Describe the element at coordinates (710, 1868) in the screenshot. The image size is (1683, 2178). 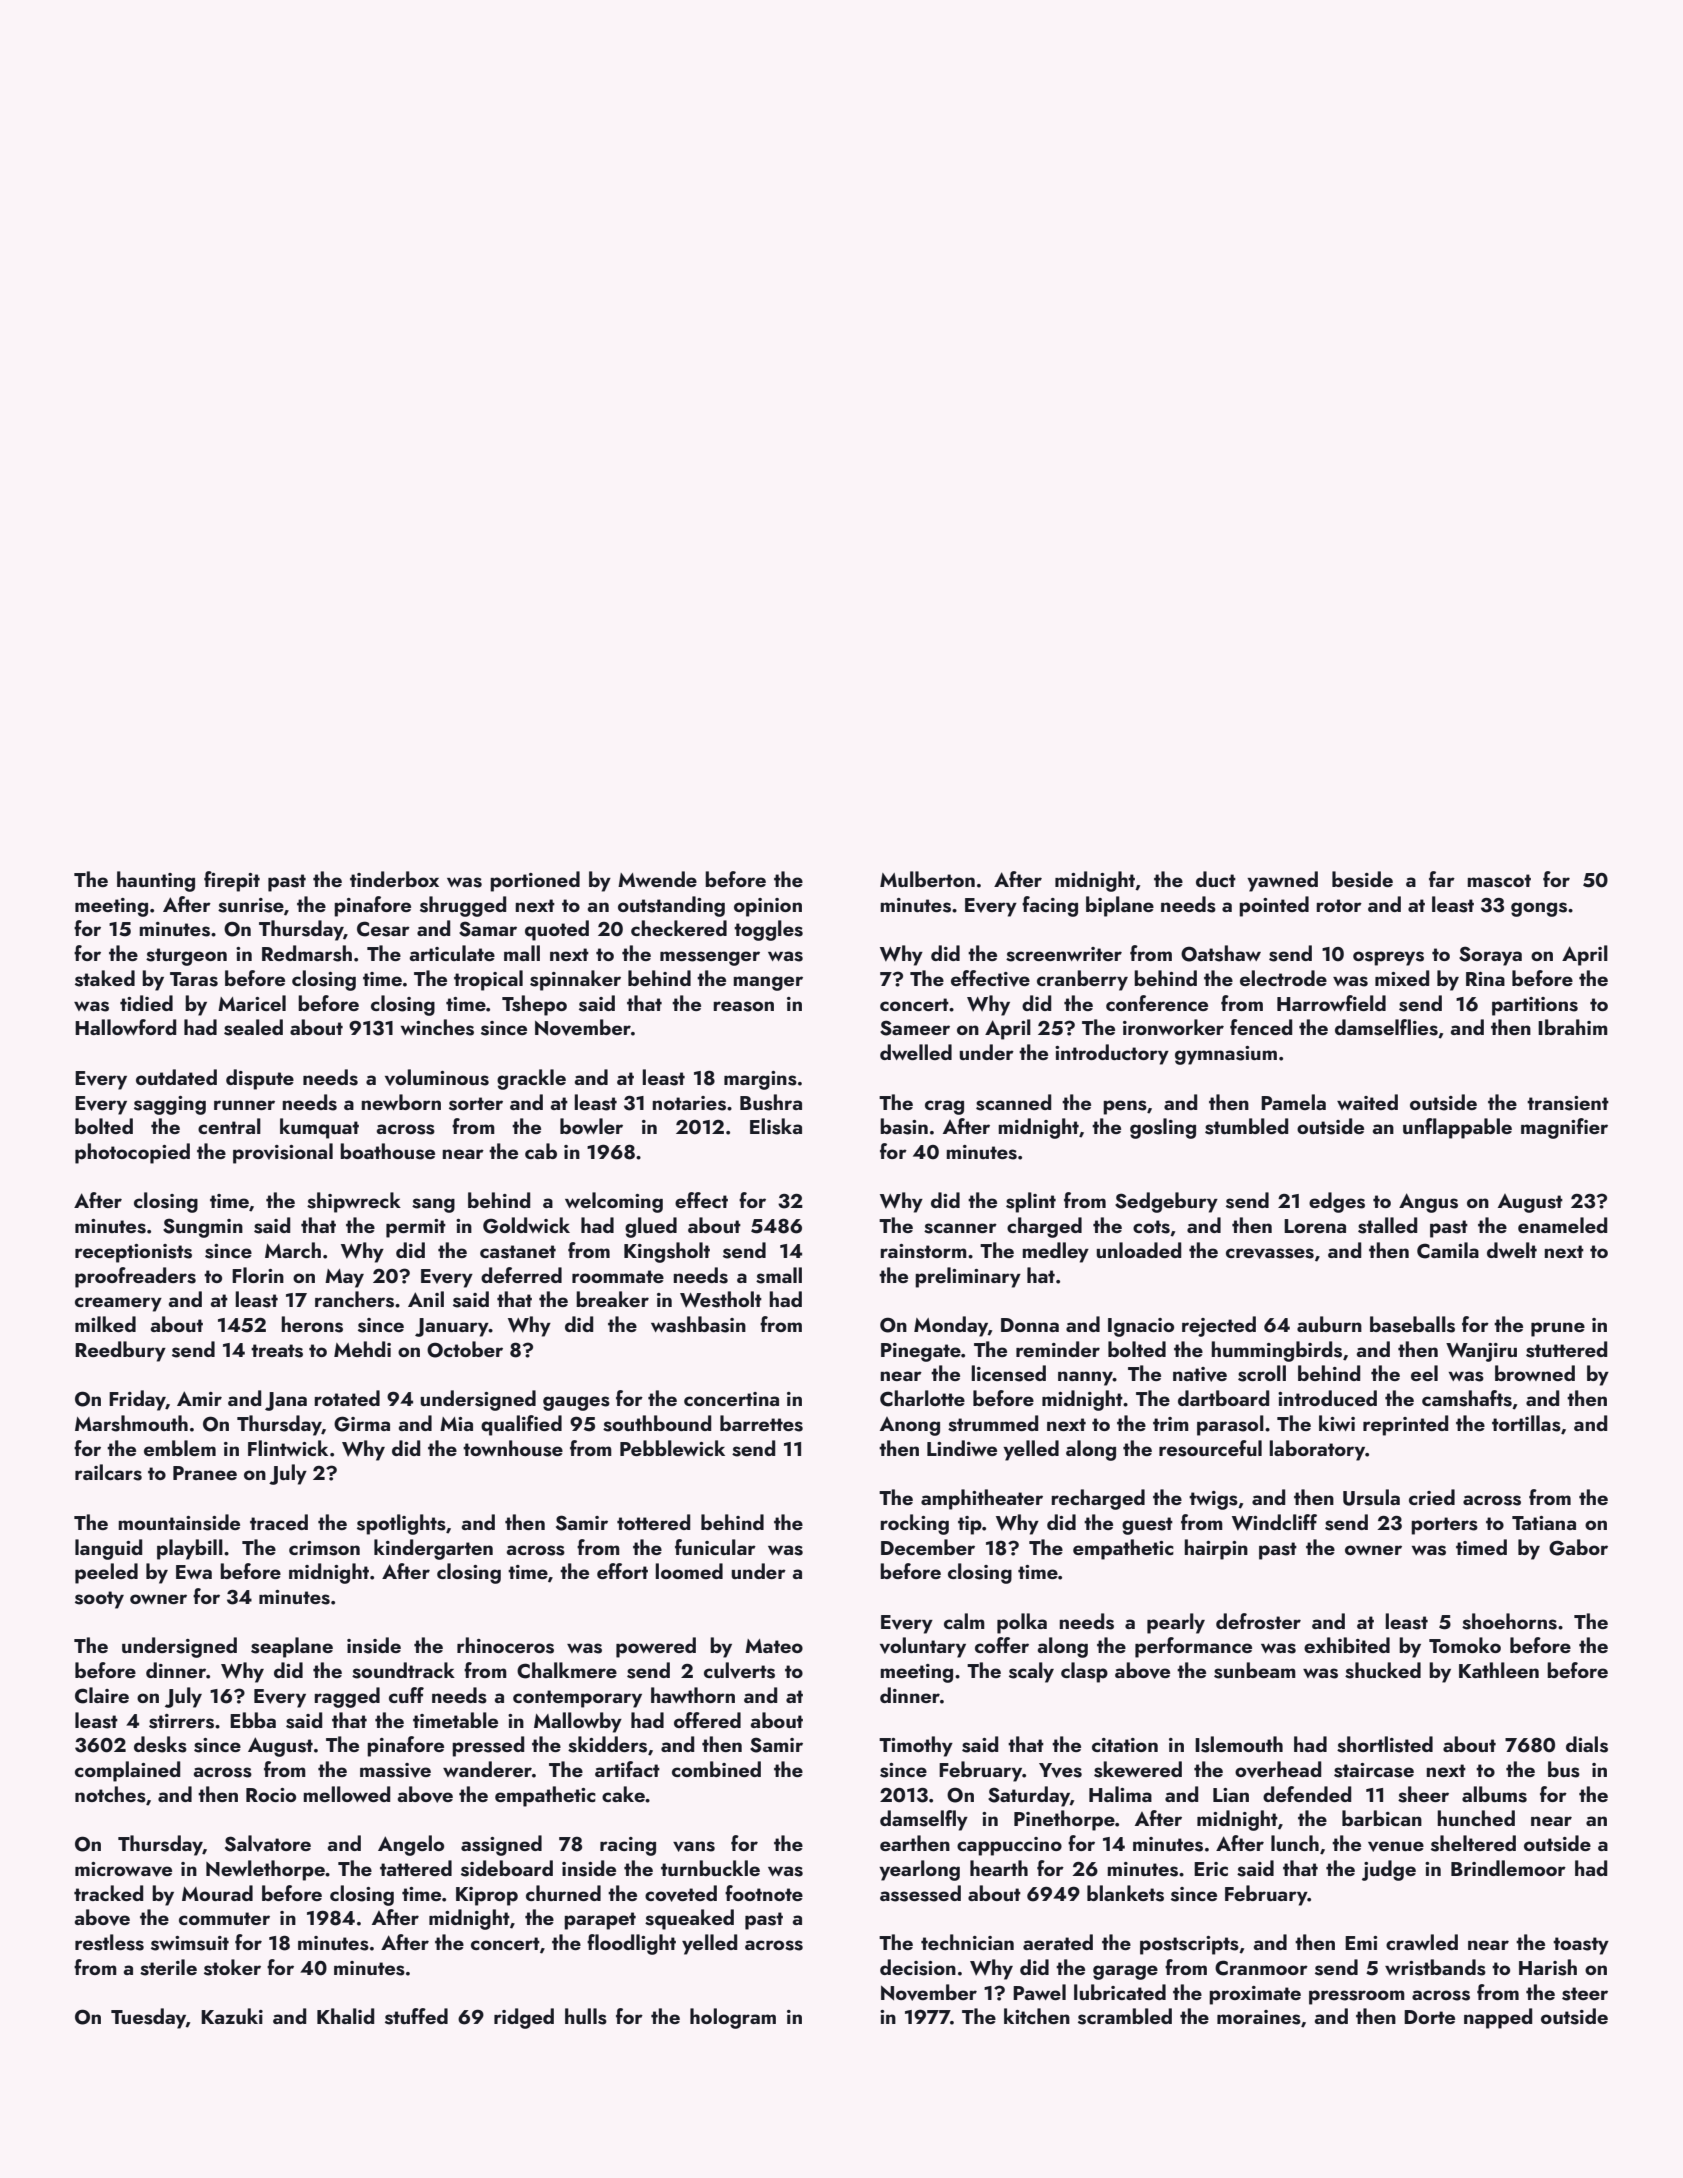
I see `turnbuckle` at that location.
